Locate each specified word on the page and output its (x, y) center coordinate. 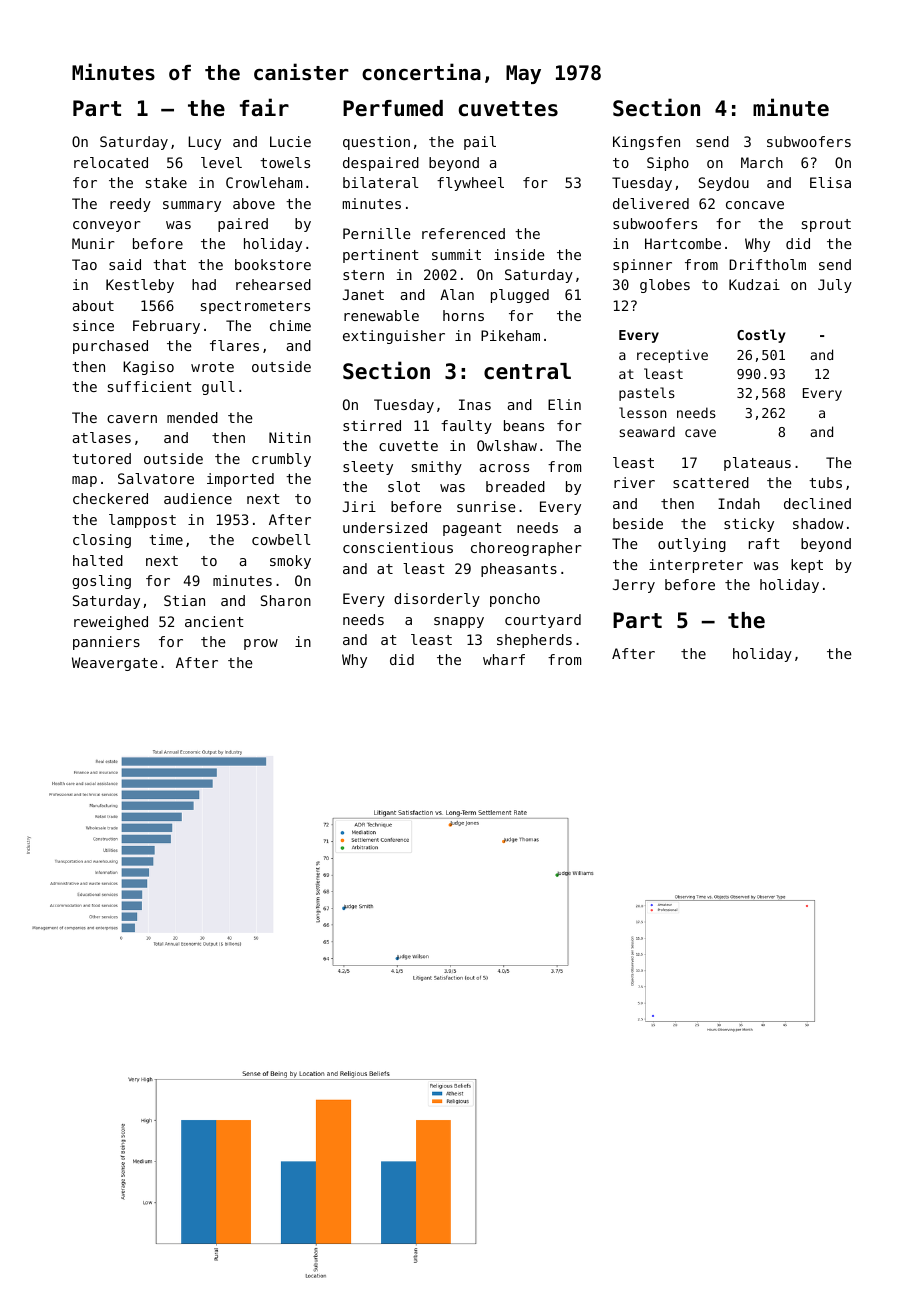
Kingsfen (646, 143)
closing (102, 541)
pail (480, 143)
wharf (504, 659)
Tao (84, 264)
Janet (363, 294)
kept (807, 566)
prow (261, 644)
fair (264, 107)
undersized (385, 527)
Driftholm (767, 264)
